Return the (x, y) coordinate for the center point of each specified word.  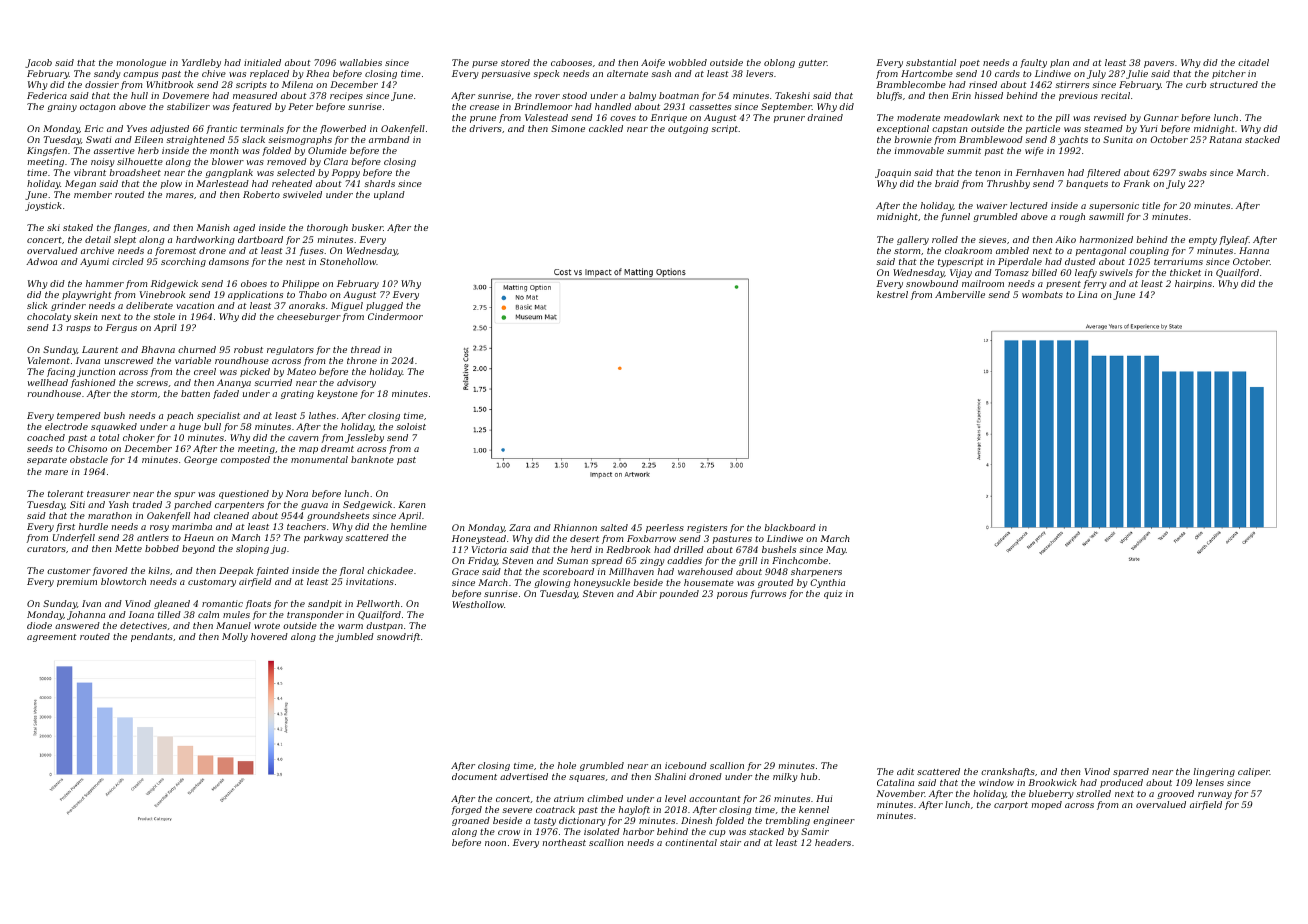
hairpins (1193, 284)
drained (825, 117)
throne (362, 360)
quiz (833, 594)
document (474, 776)
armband (389, 139)
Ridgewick (174, 284)
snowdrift (398, 637)
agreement (52, 638)
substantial (931, 62)
